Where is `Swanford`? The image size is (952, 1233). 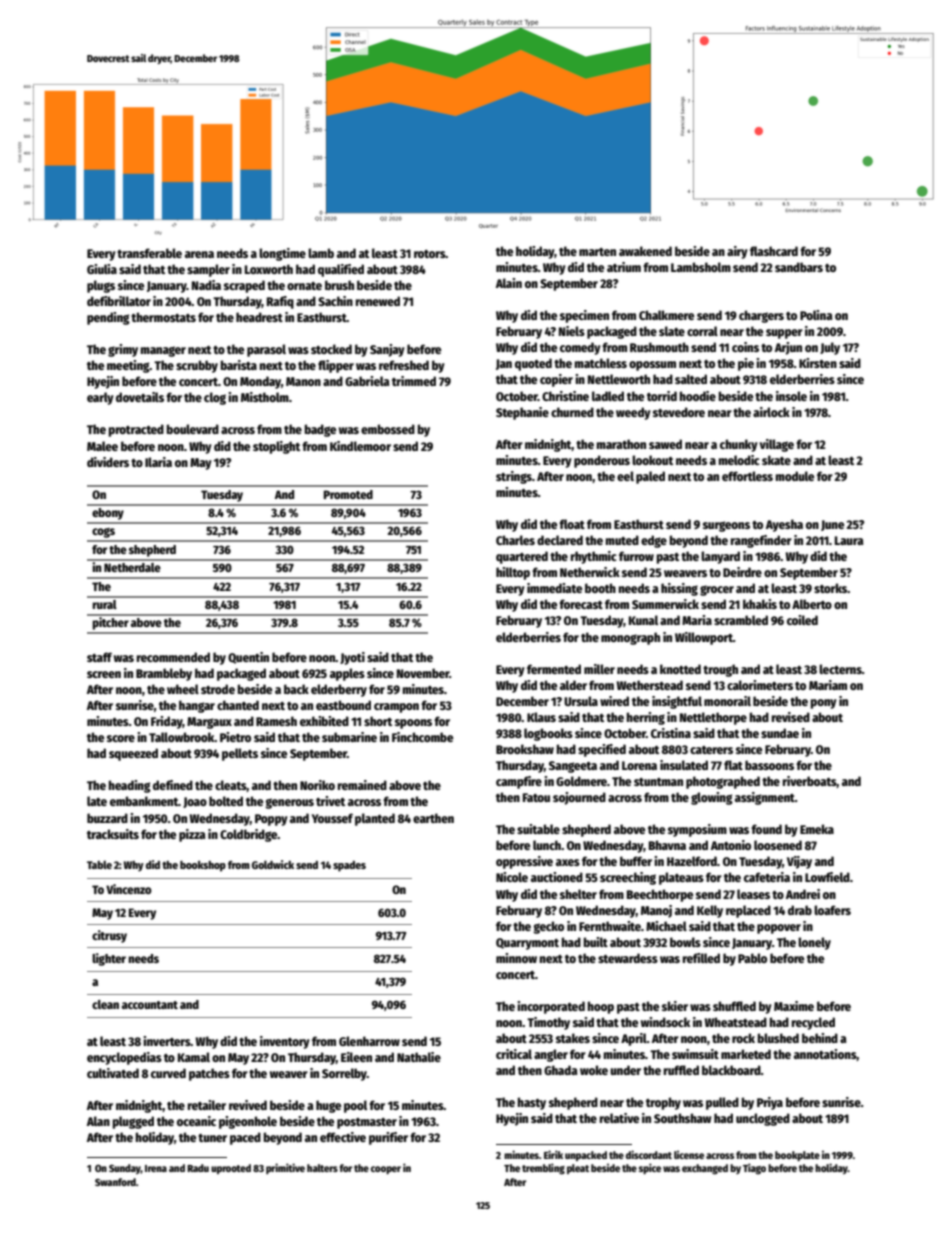 Swanford is located at coordinates (115, 1182).
